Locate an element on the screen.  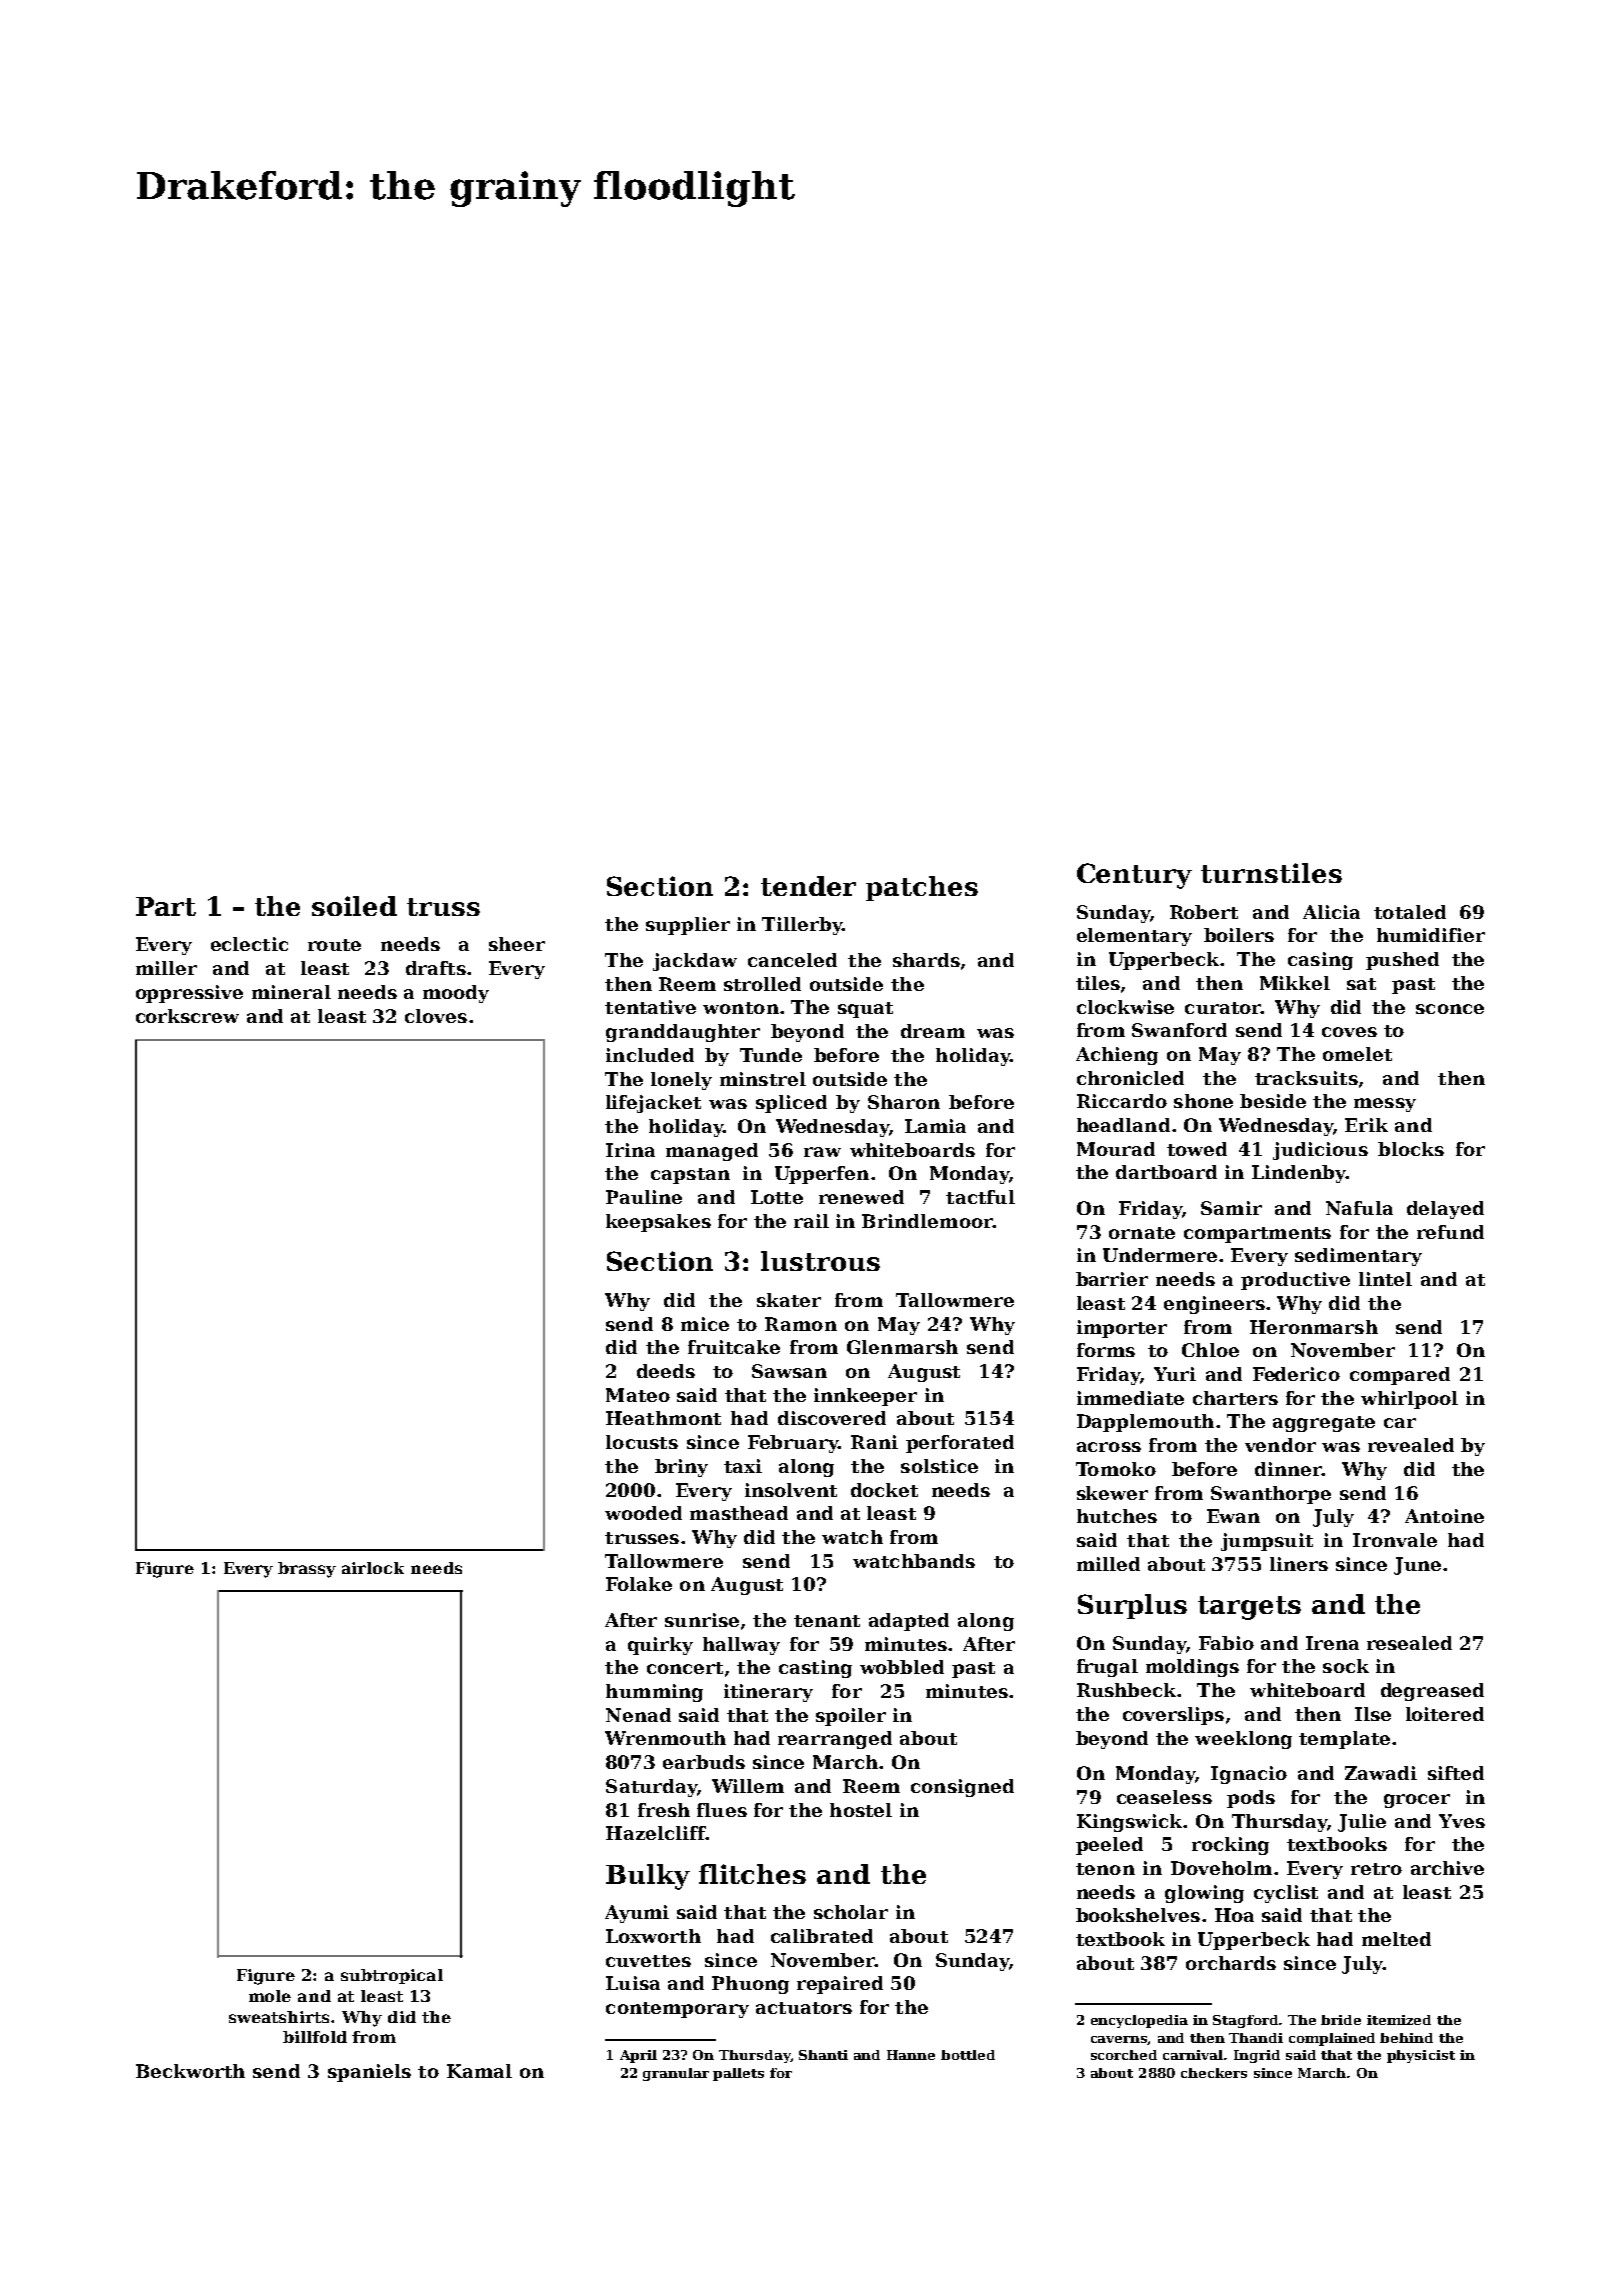
Swanthorpe is located at coordinates (1271, 1495).
